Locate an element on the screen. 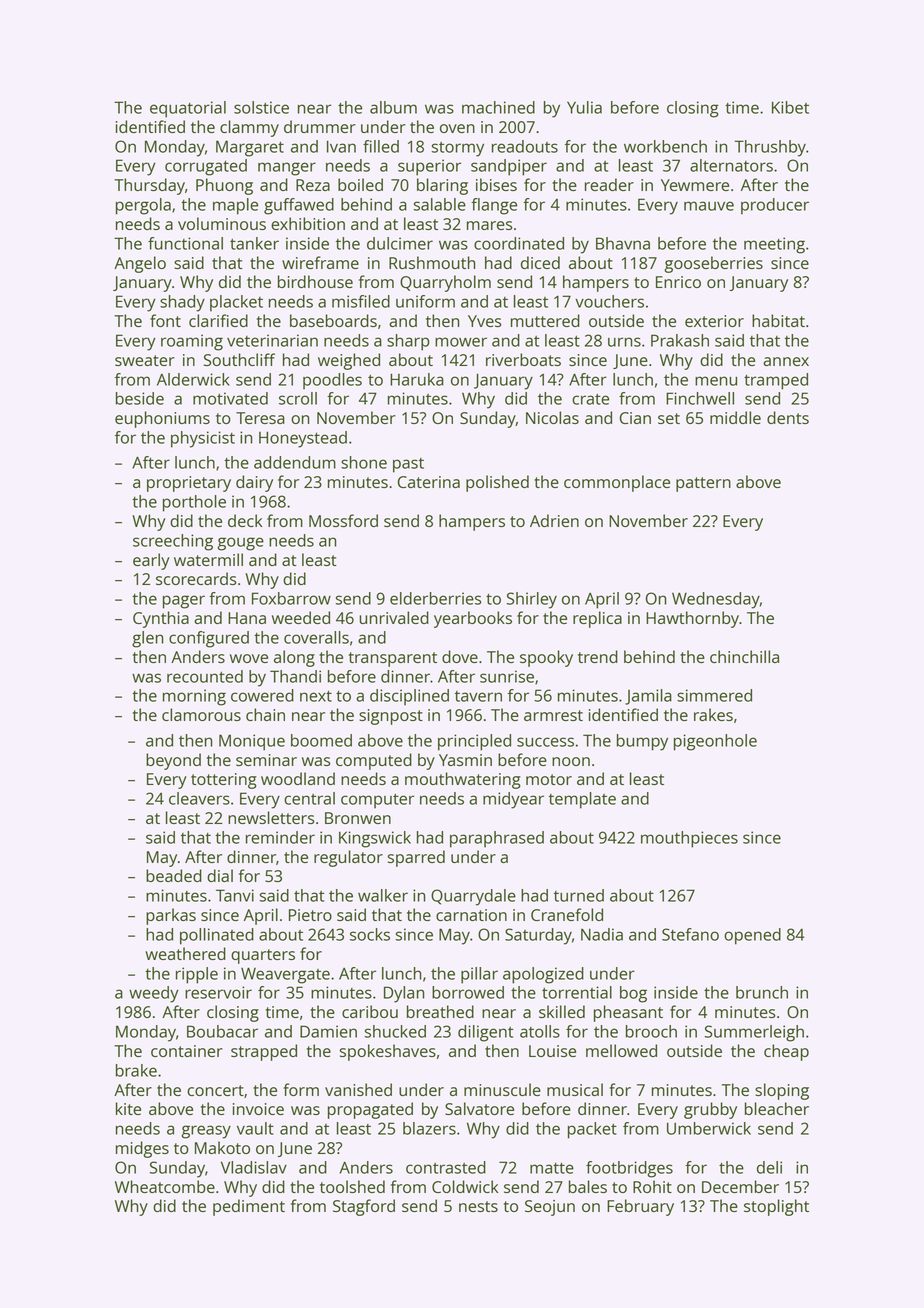 This screenshot has height=1308, width=924. Kibet is located at coordinates (790, 107).
